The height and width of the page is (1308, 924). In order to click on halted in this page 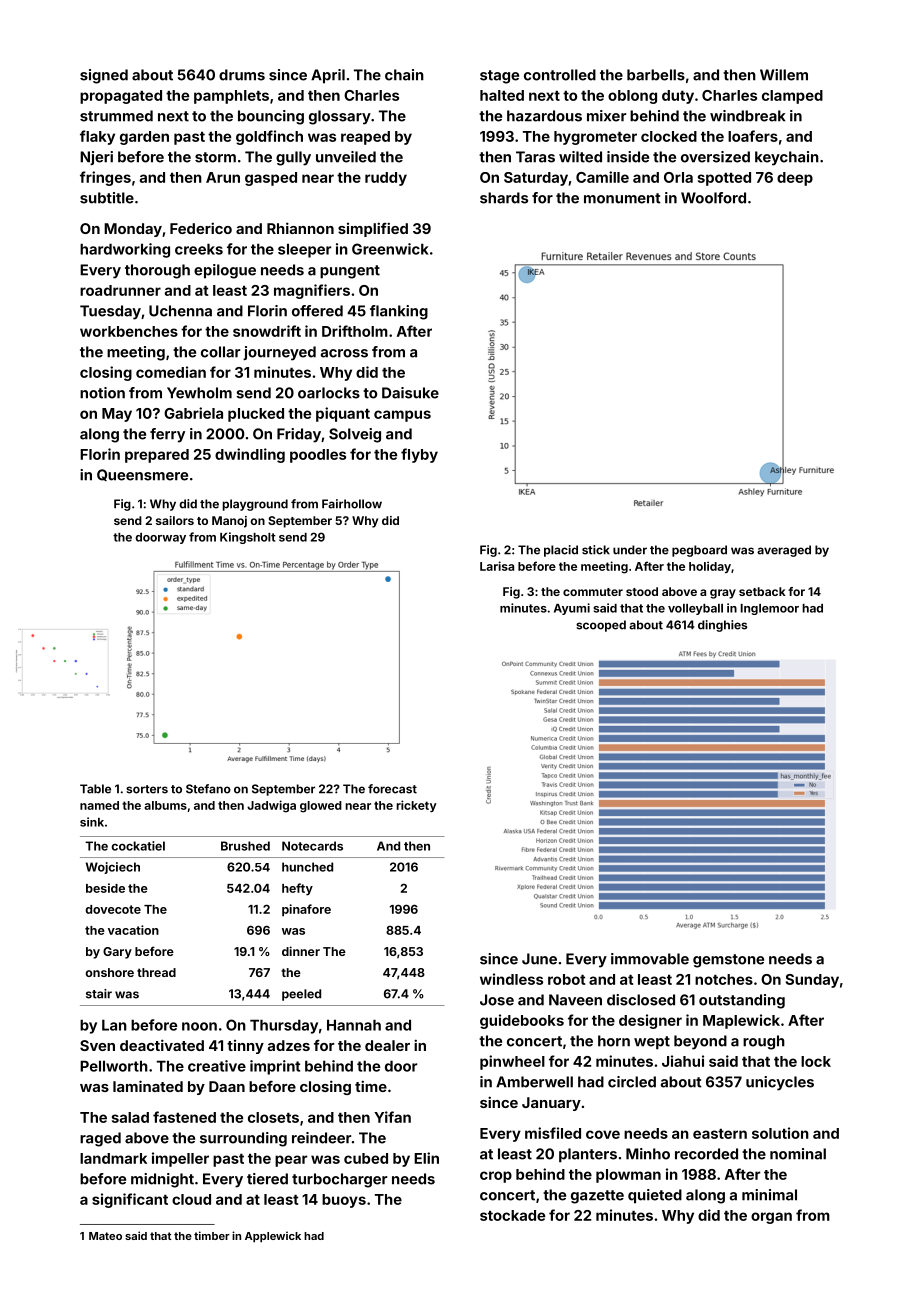, I will do `click(502, 95)`.
